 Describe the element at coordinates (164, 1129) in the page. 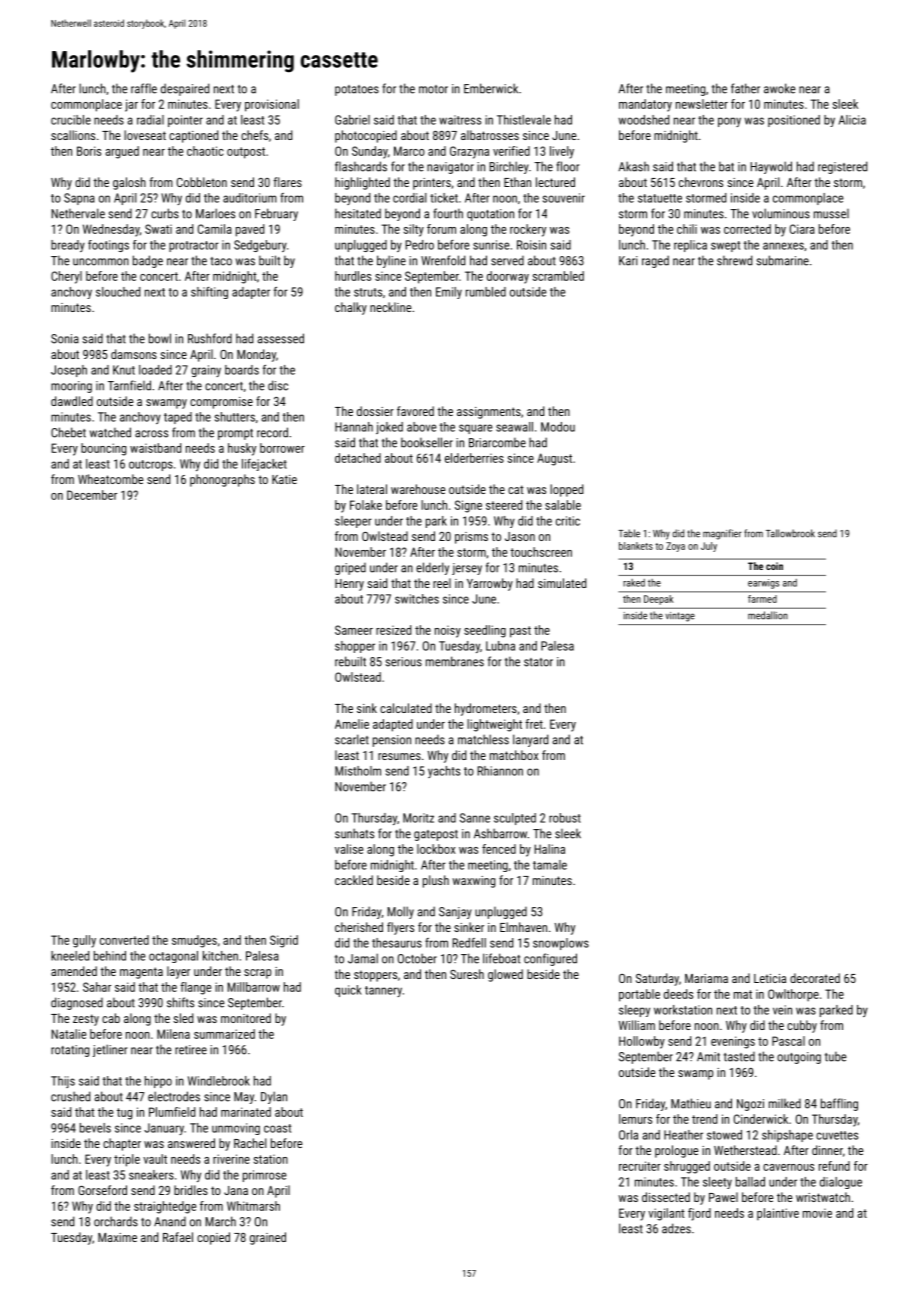

I see `January` at that location.
